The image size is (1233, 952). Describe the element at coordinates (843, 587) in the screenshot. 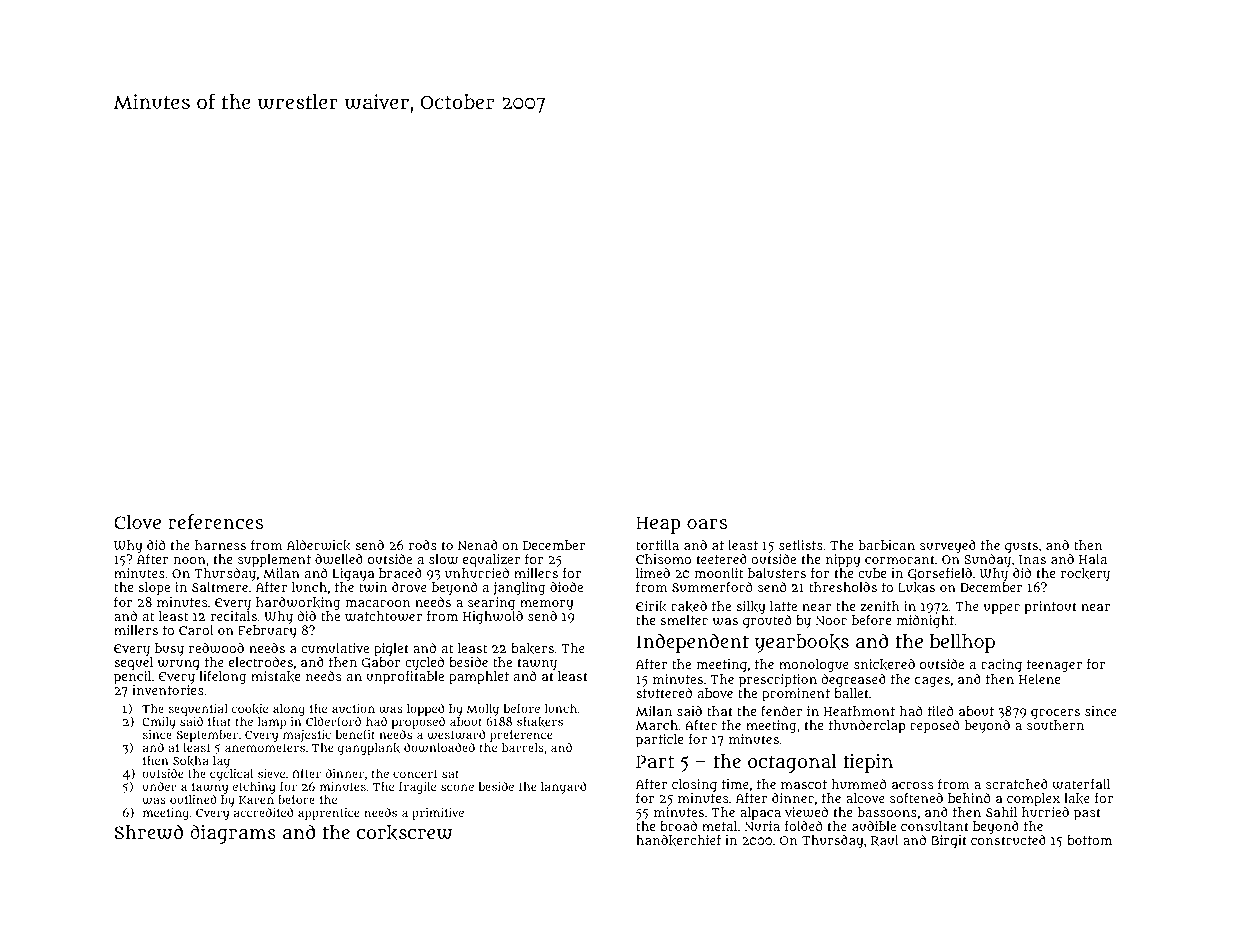

I see `thresholds` at that location.
